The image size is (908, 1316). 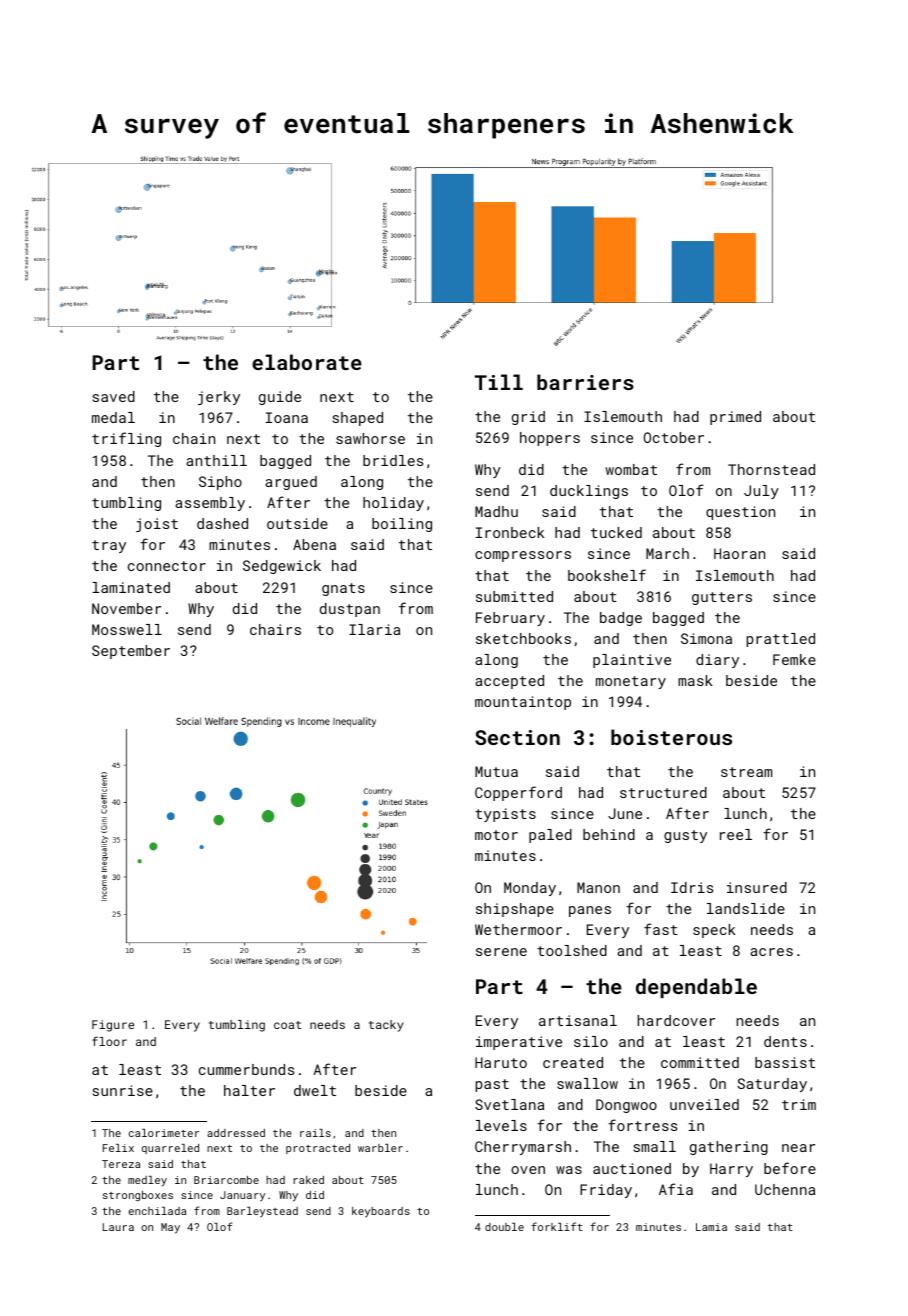 What do you see at coordinates (585, 382) in the document?
I see `barriers` at bounding box center [585, 382].
